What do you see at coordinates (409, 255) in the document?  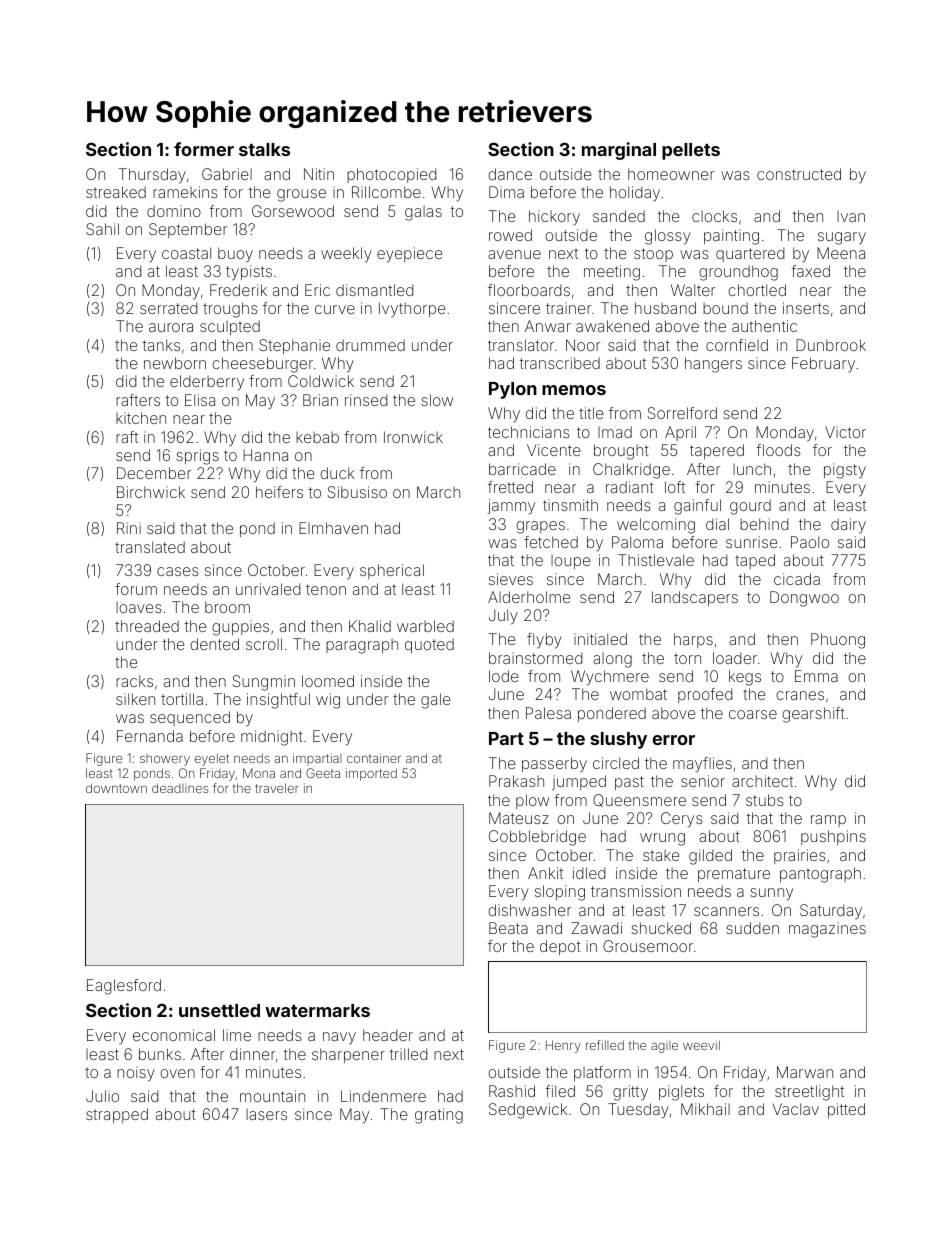 I see `eyepiece` at bounding box center [409, 255].
